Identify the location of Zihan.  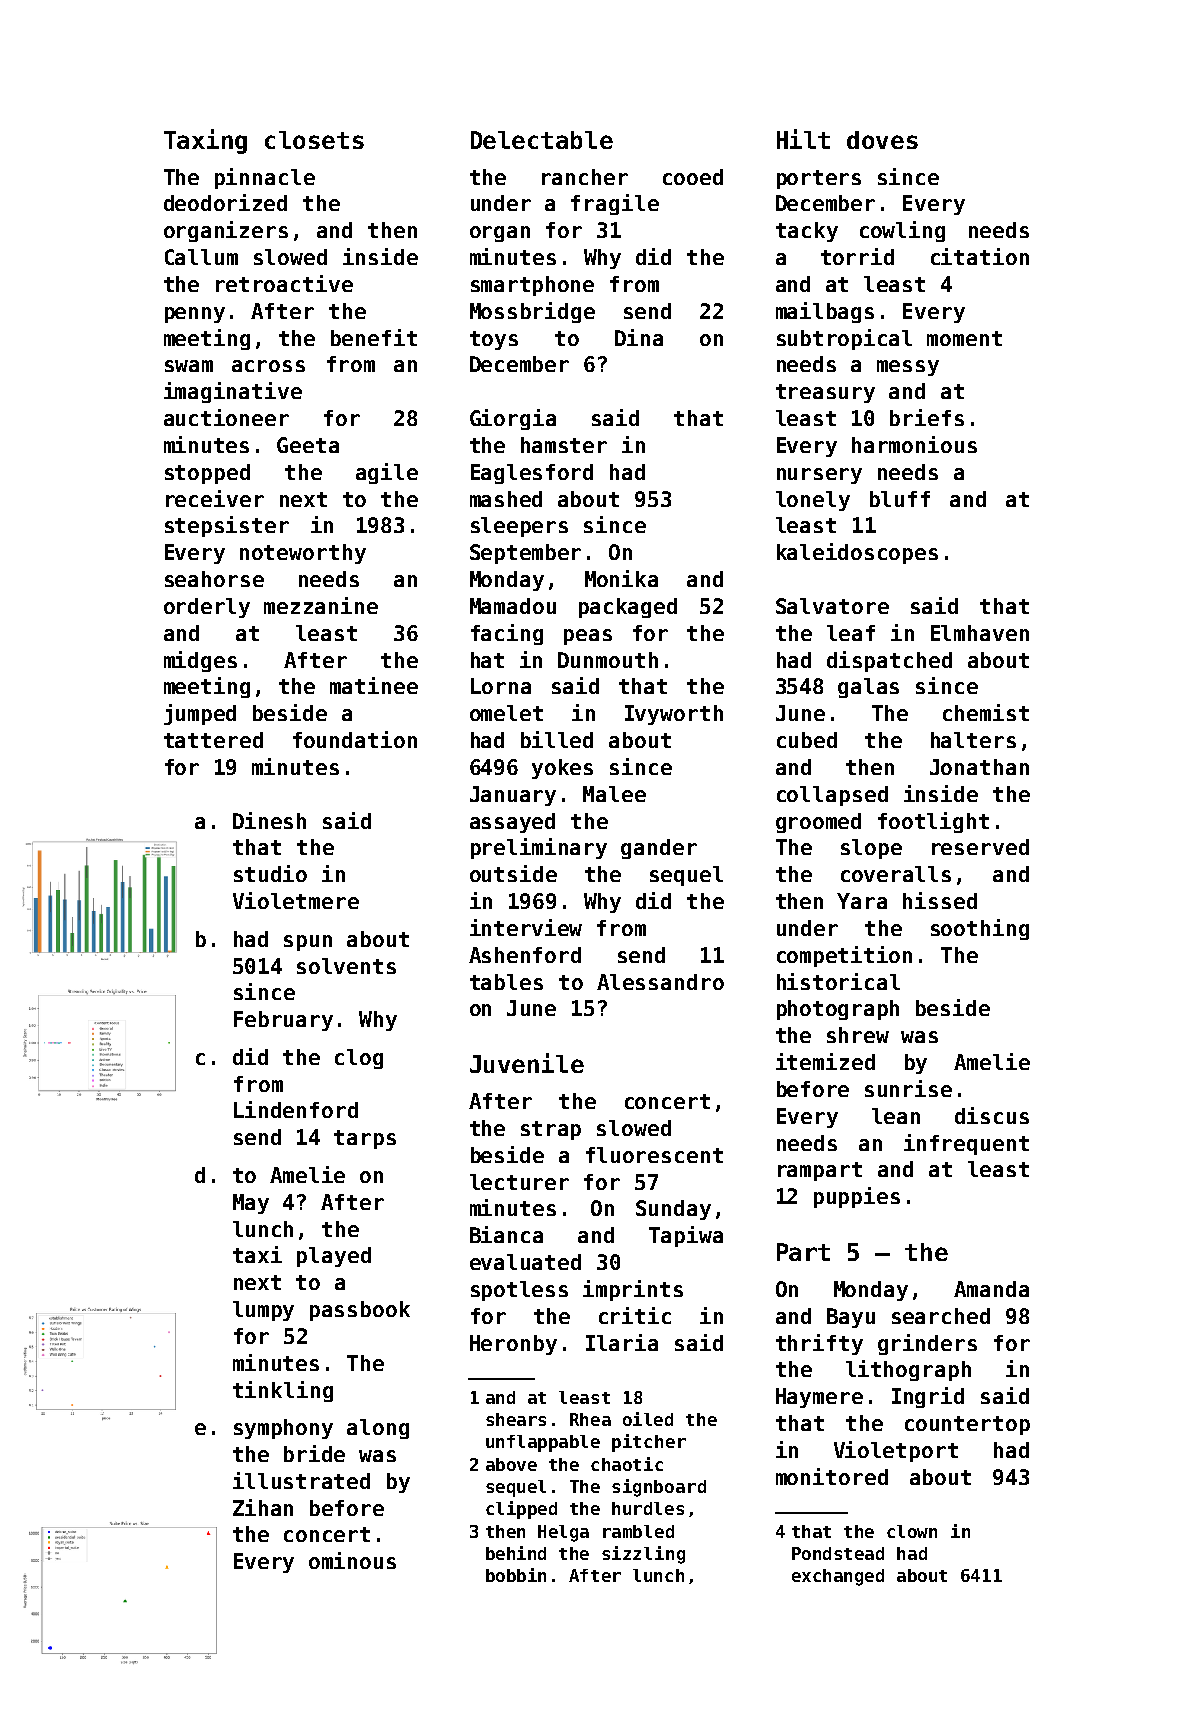
(263, 1507).
